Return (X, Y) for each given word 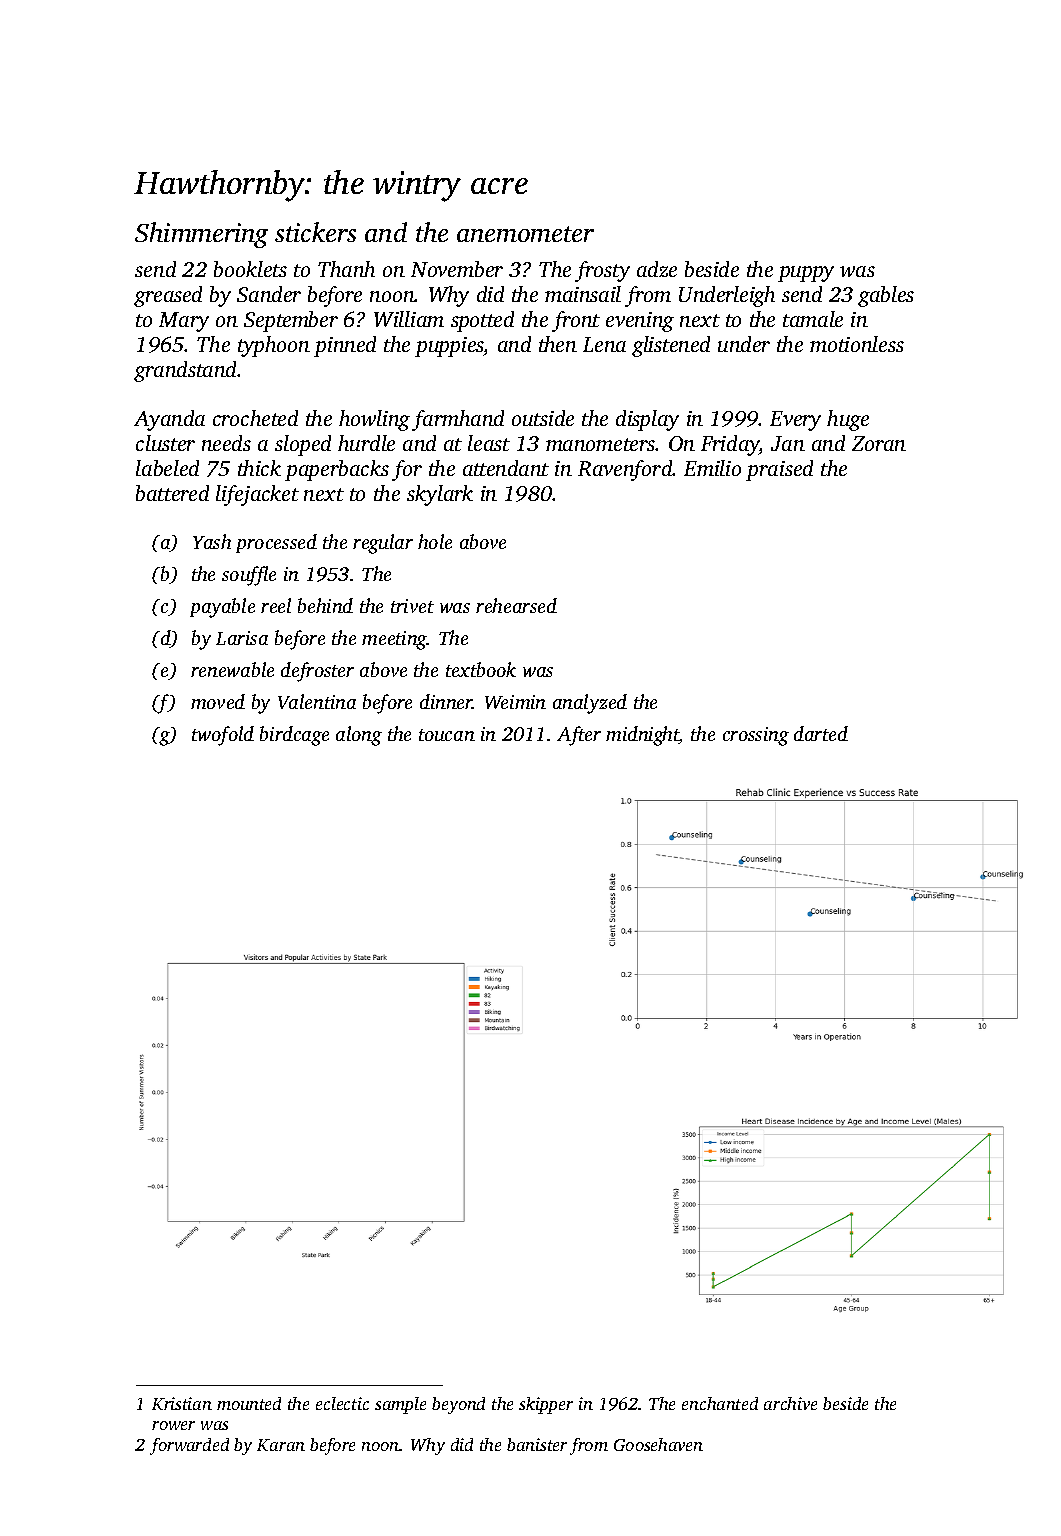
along (359, 736)
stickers (315, 232)
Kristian (182, 1403)
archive (790, 1403)
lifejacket (257, 495)
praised (779, 470)
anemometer (525, 234)
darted (821, 733)
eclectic (342, 1403)
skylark (440, 495)
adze (657, 269)
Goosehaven (658, 1444)
